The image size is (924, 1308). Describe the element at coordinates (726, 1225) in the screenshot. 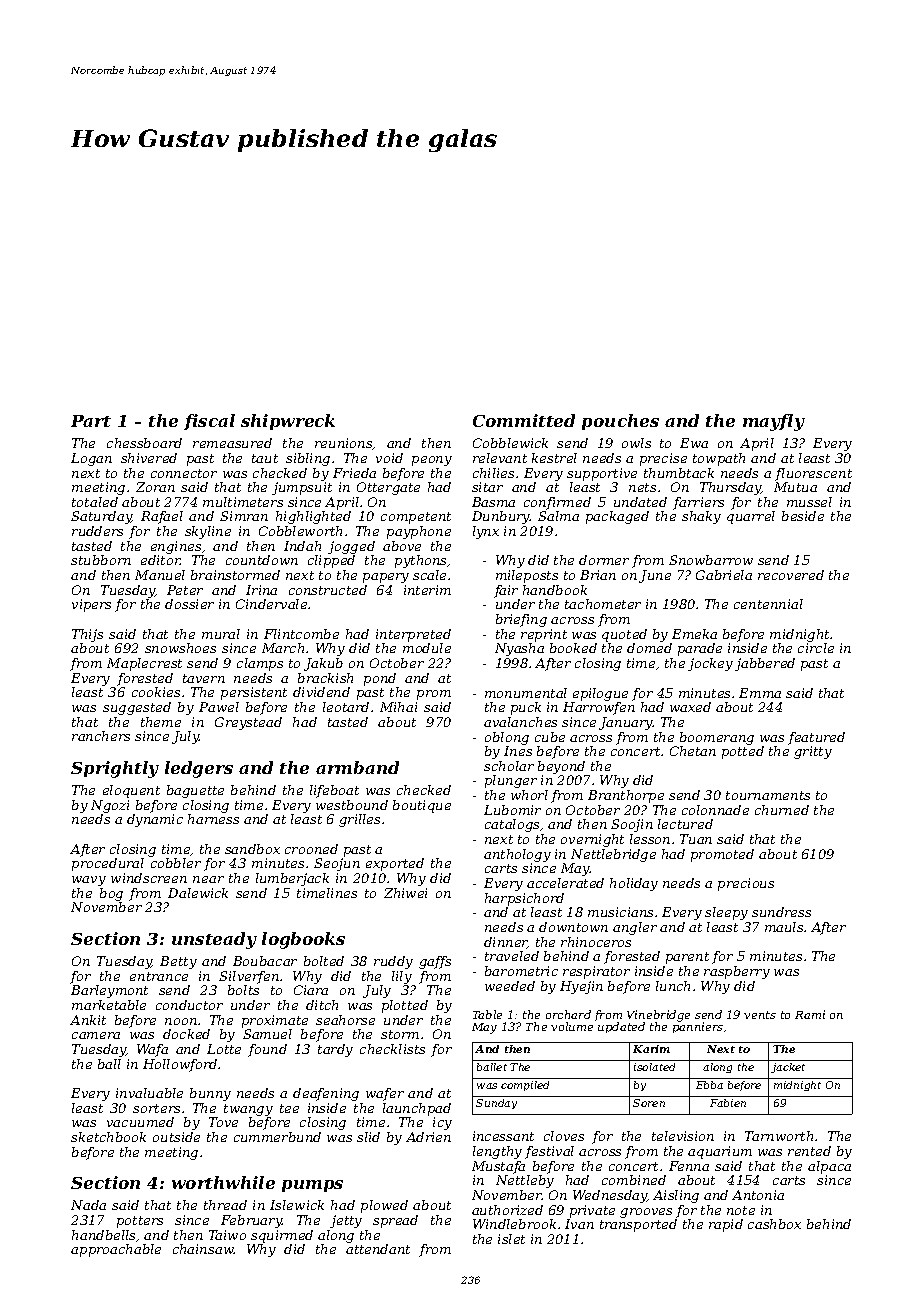

I see `rapid` at that location.
